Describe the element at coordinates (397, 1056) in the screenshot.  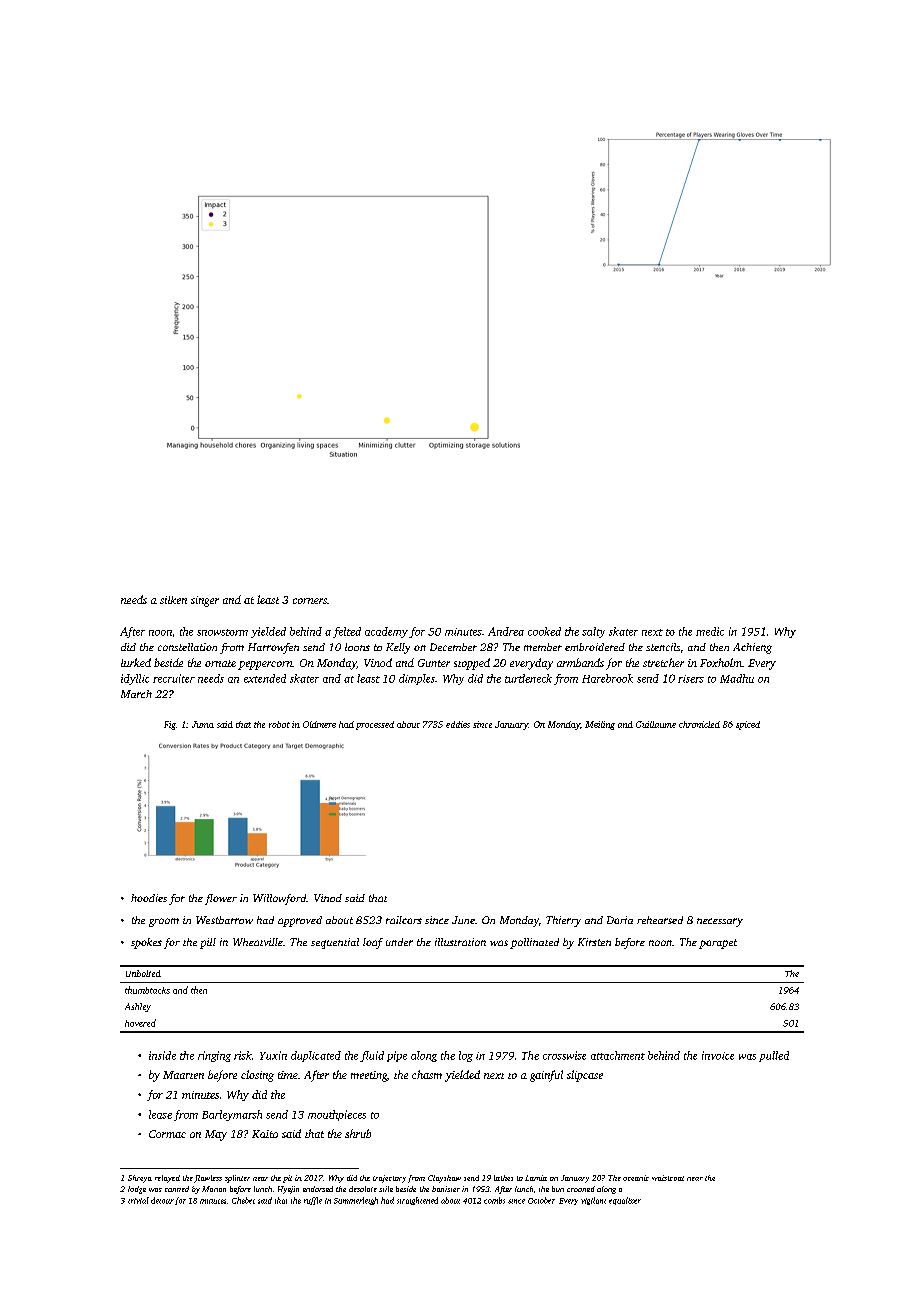
I see `pipe` at that location.
